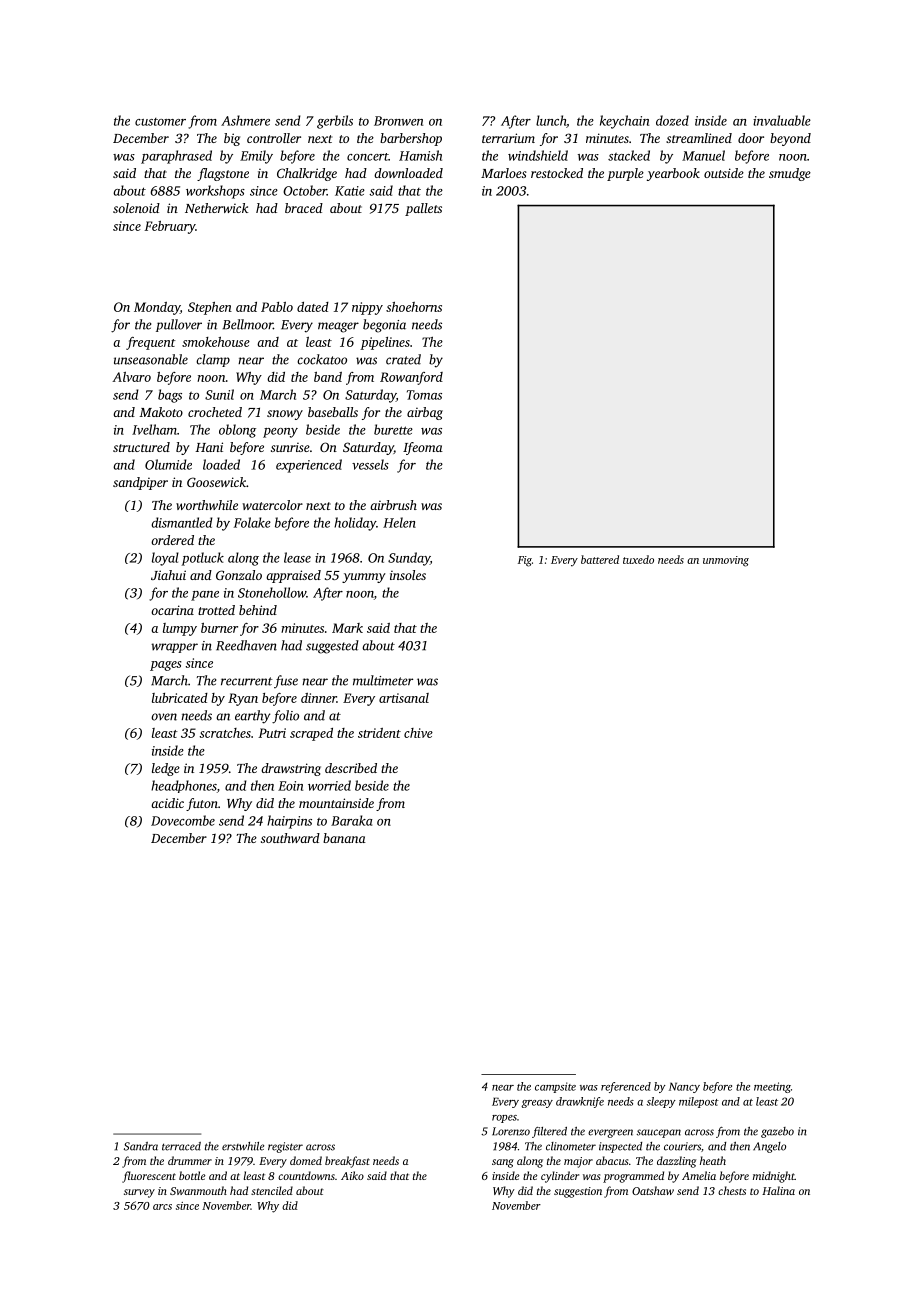 The image size is (924, 1308). What do you see at coordinates (290, 838) in the page?
I see `southward` at bounding box center [290, 838].
